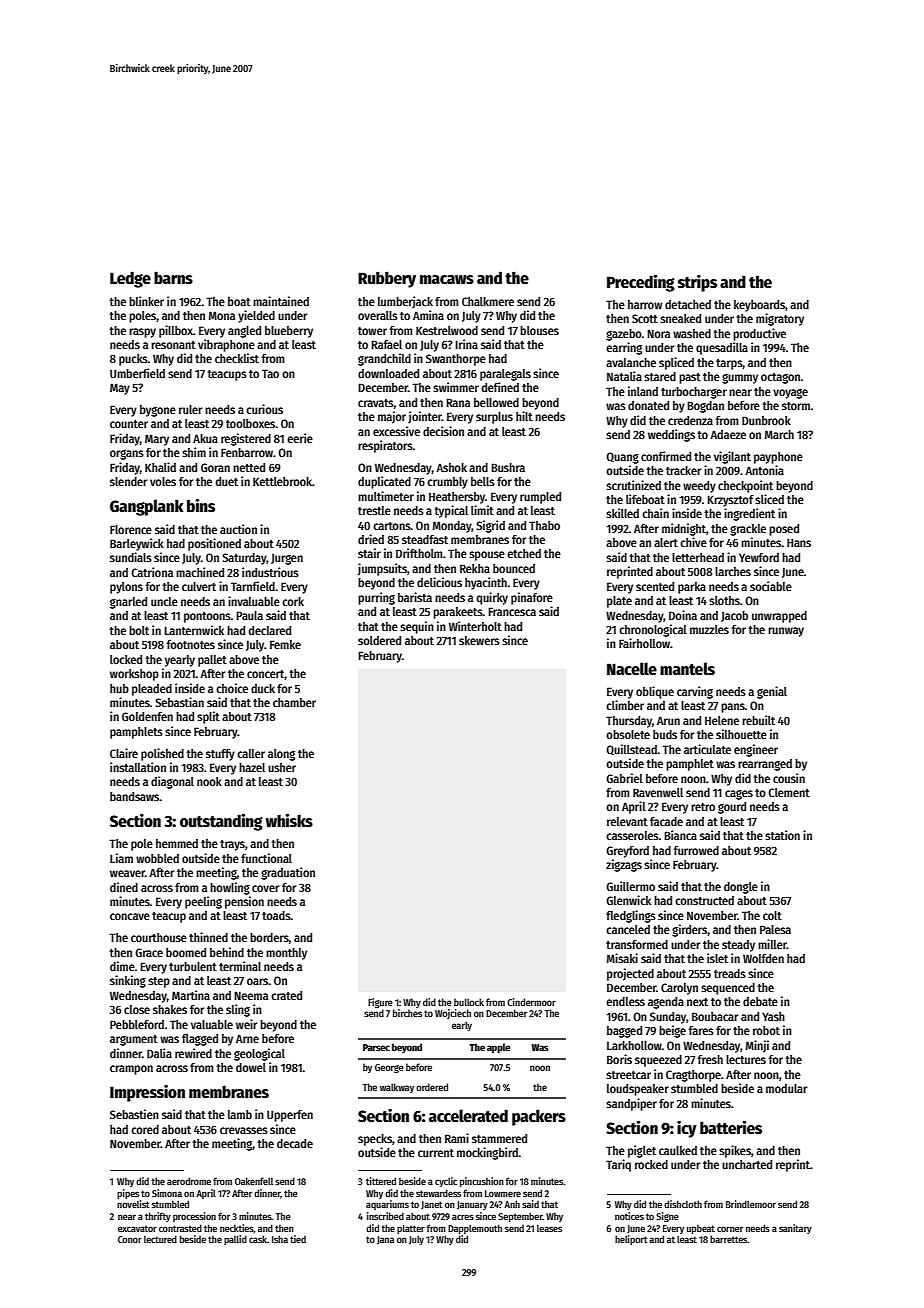 The height and width of the document is (1308, 924). I want to click on buds, so click(665, 734).
